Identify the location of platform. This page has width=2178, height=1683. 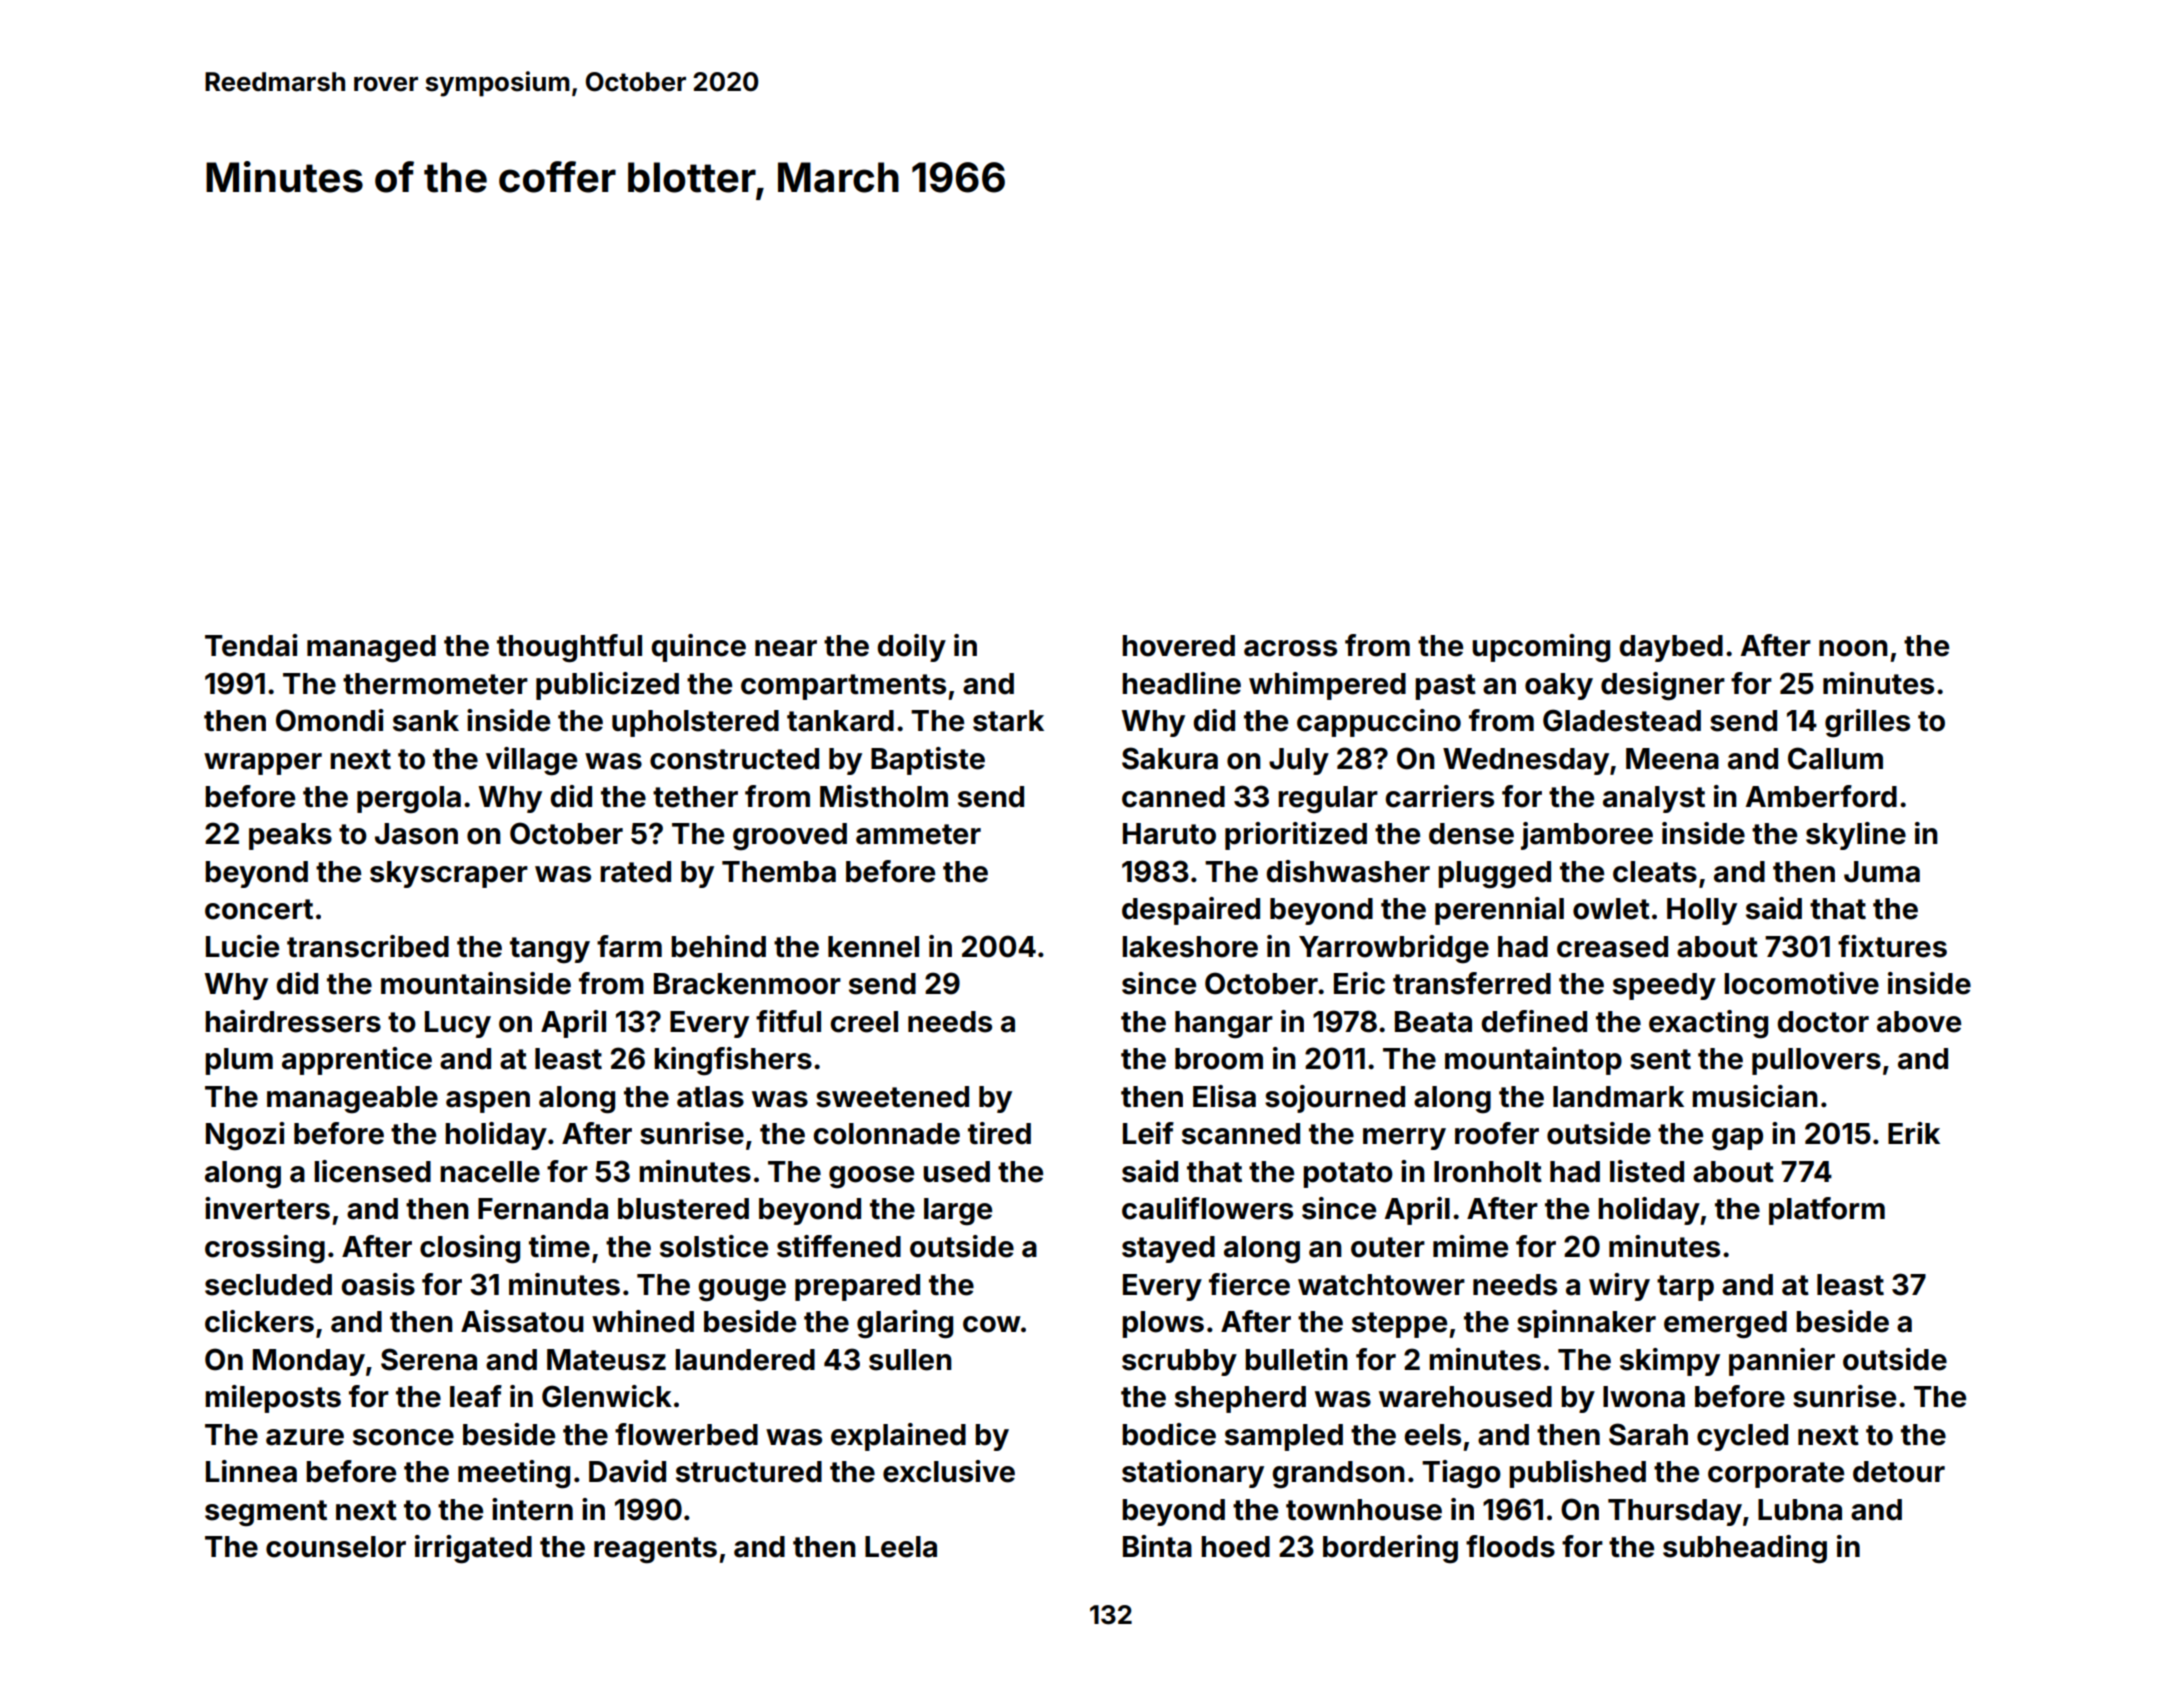
(1827, 1211).
